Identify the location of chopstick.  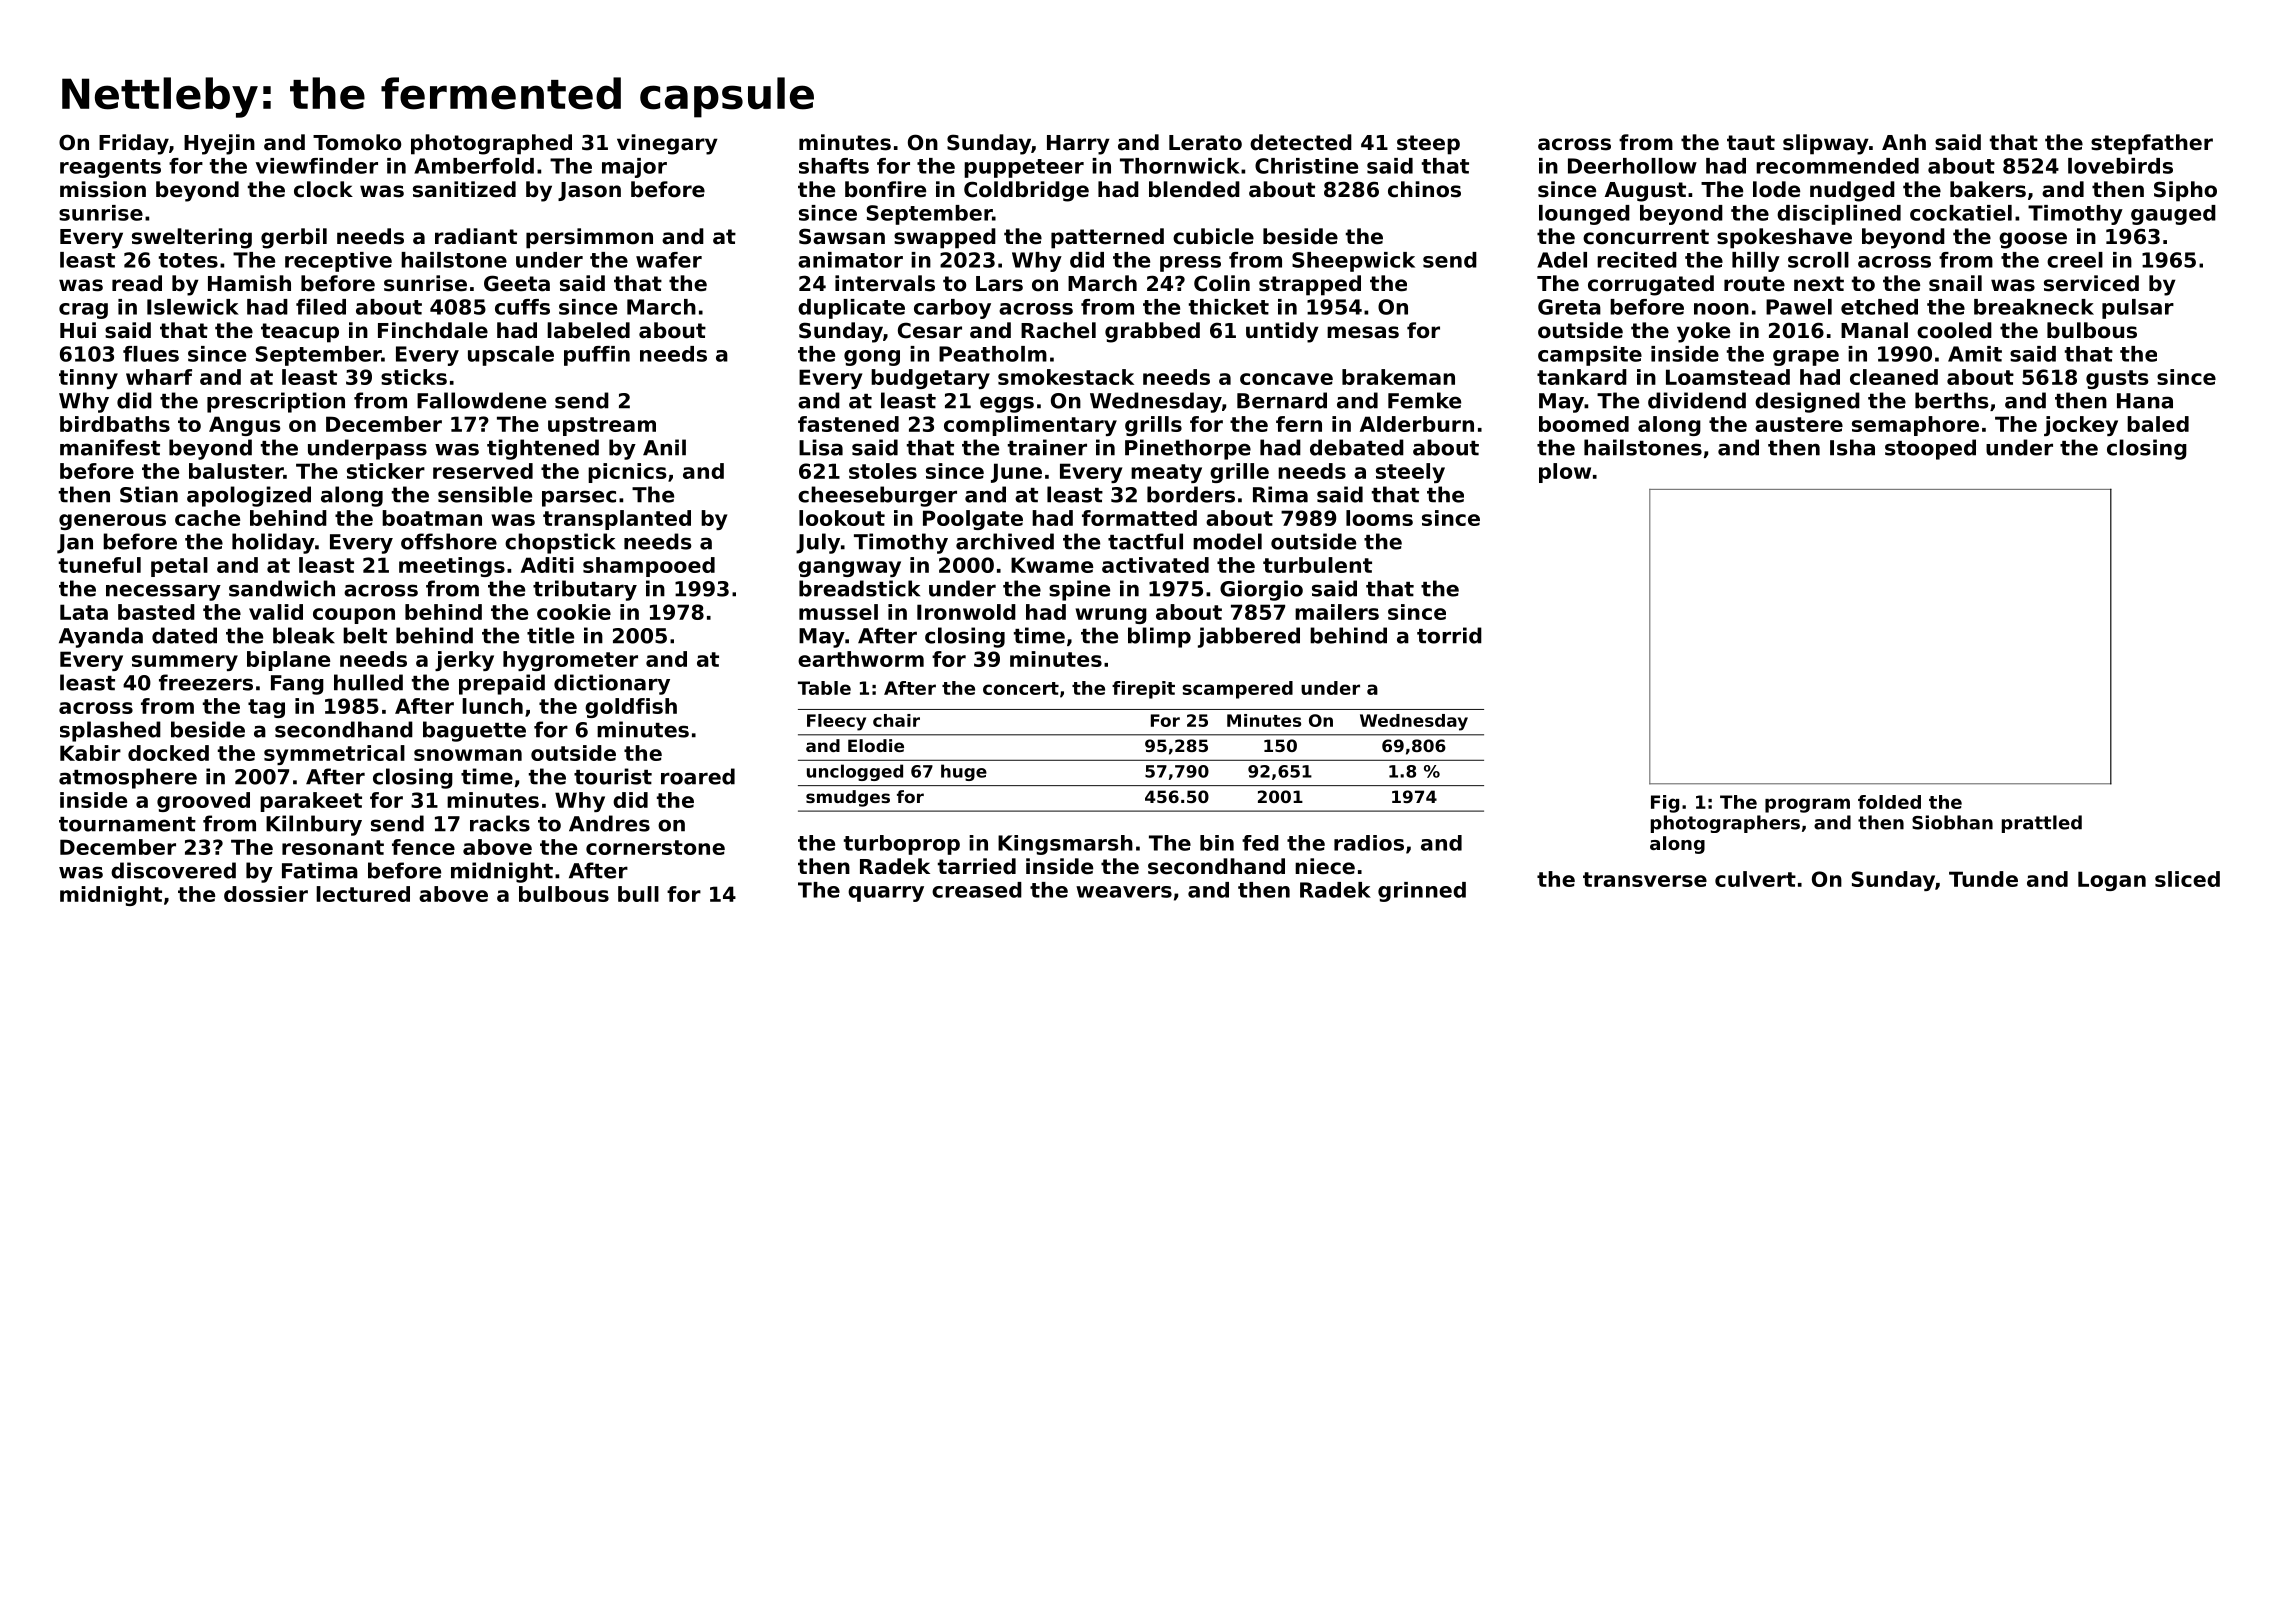
(560, 543).
